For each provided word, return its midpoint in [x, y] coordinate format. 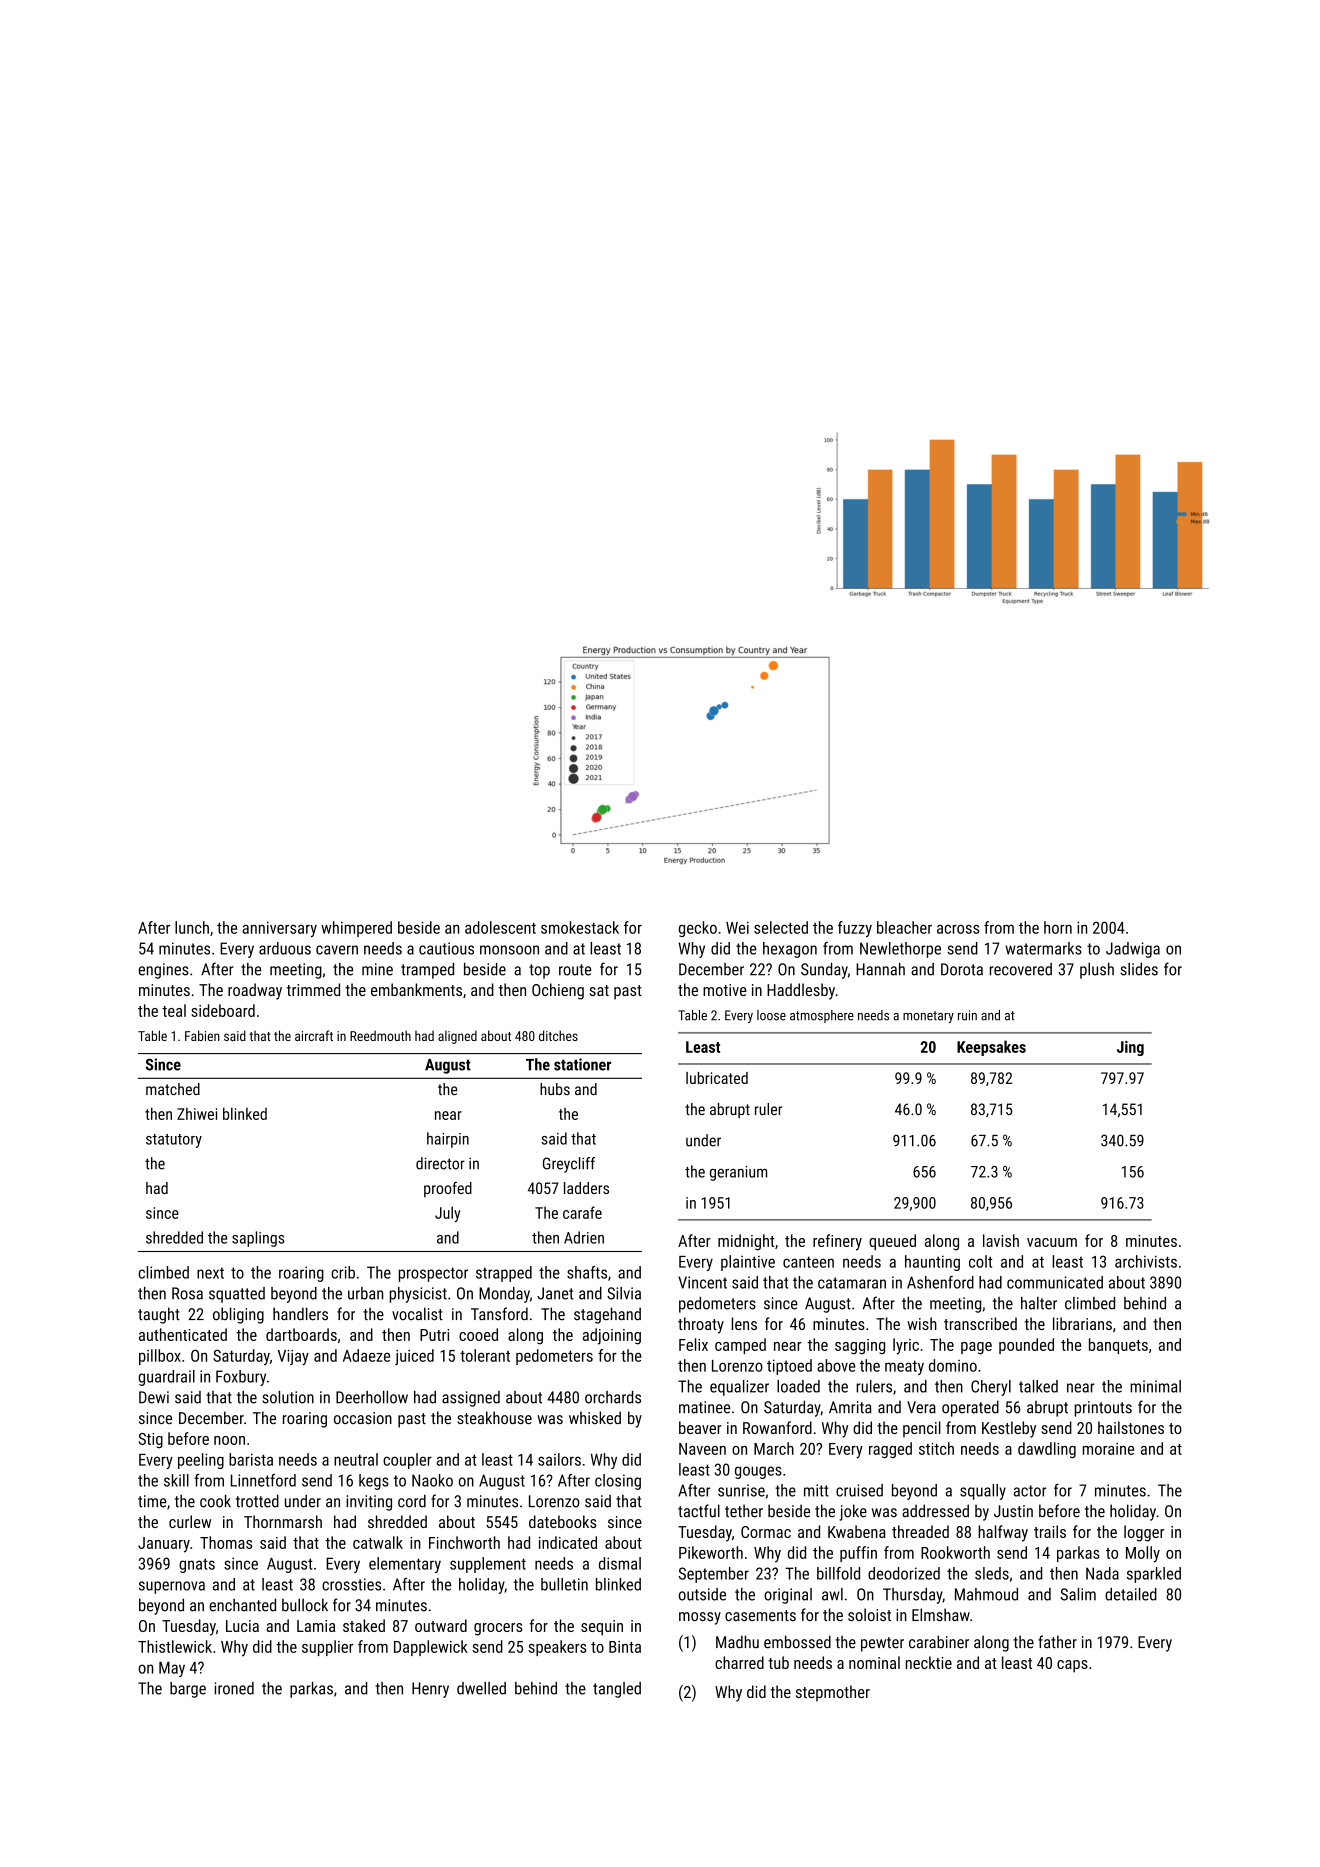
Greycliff [569, 1165]
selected [781, 927]
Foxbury [241, 1378]
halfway [1003, 1533]
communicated [1055, 1282]
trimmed [313, 989]
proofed [448, 1189]
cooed [478, 1334]
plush [1097, 971]
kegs [374, 1482]
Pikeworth [711, 1552]
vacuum [1052, 1242]
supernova [172, 1587]
